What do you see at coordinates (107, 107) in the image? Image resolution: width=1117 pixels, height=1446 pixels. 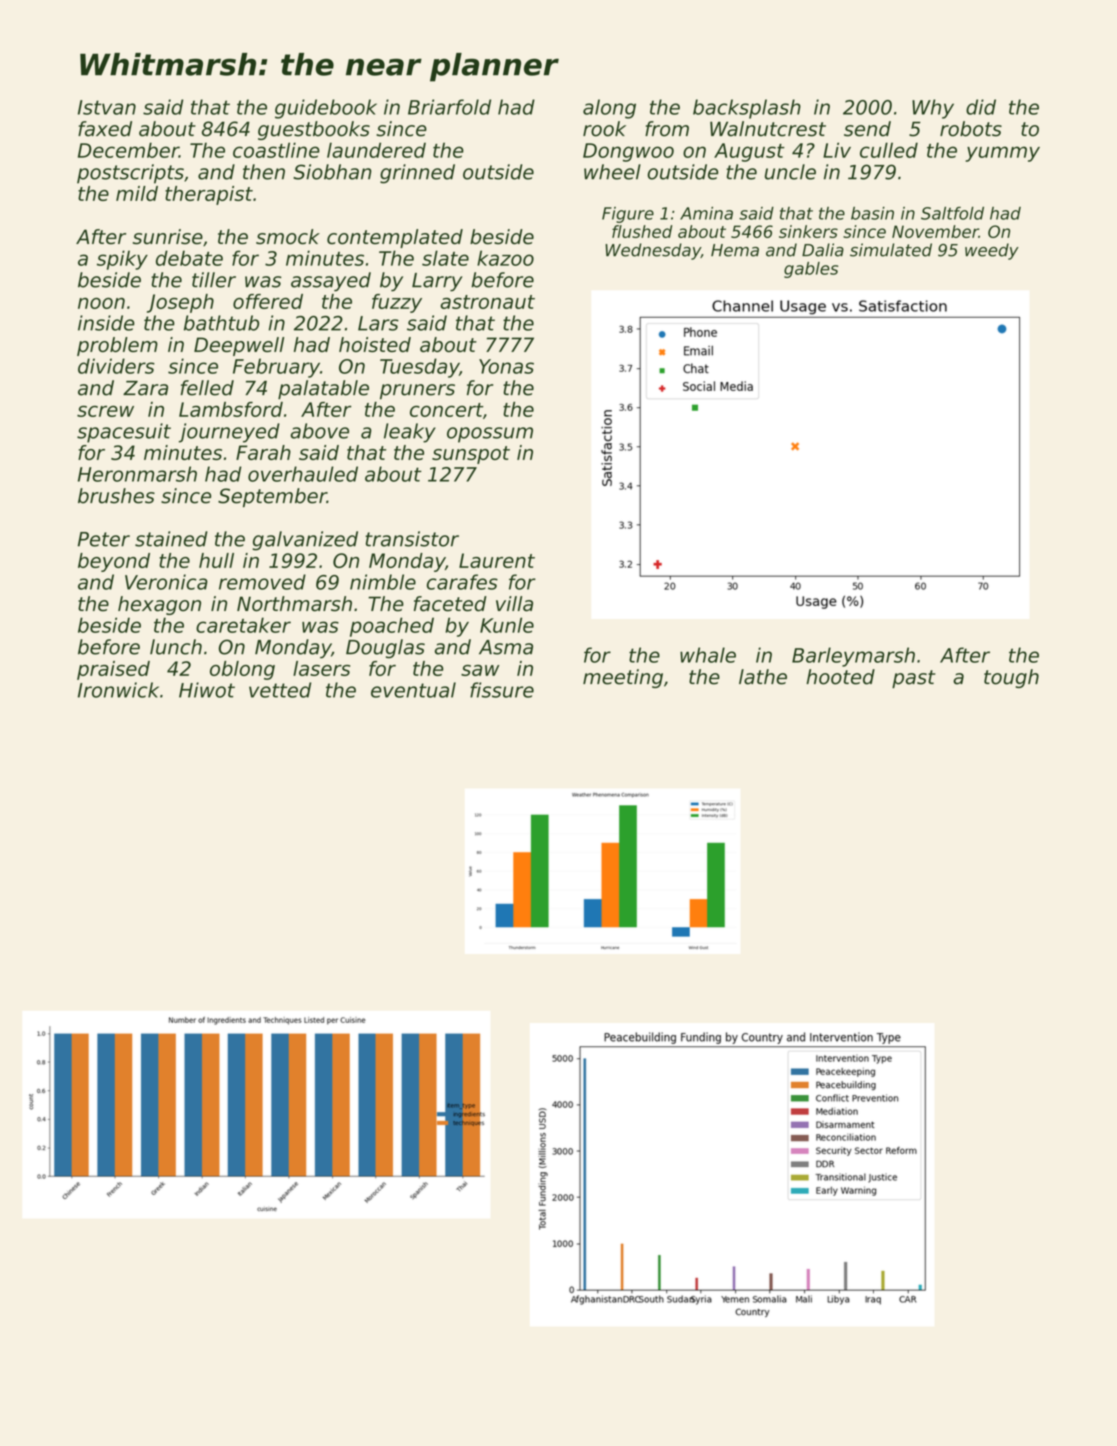 I see `Istvan` at bounding box center [107, 107].
